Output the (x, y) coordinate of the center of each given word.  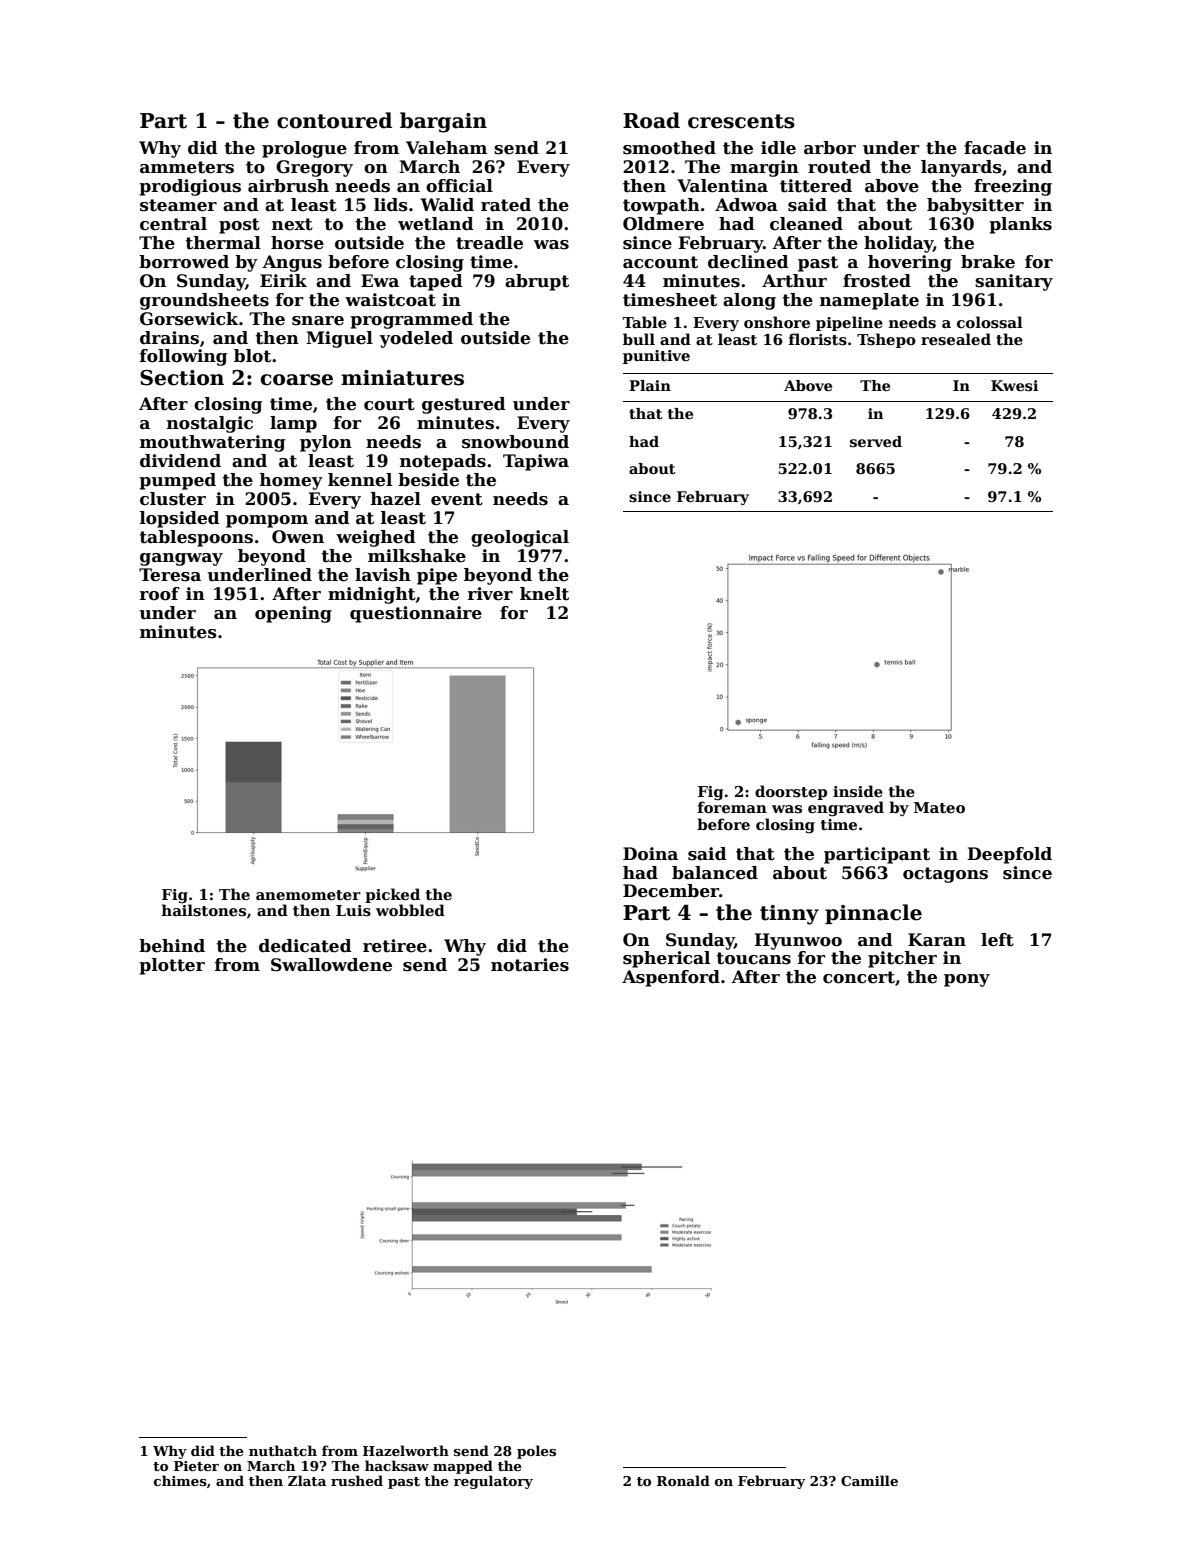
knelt (544, 594)
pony (967, 980)
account (660, 262)
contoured (334, 120)
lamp (293, 424)
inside (858, 791)
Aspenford (671, 978)
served (876, 441)
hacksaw (397, 1465)
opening (293, 614)
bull (639, 339)
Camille (869, 1480)
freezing (1013, 187)
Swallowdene (331, 965)
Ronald (683, 1480)
